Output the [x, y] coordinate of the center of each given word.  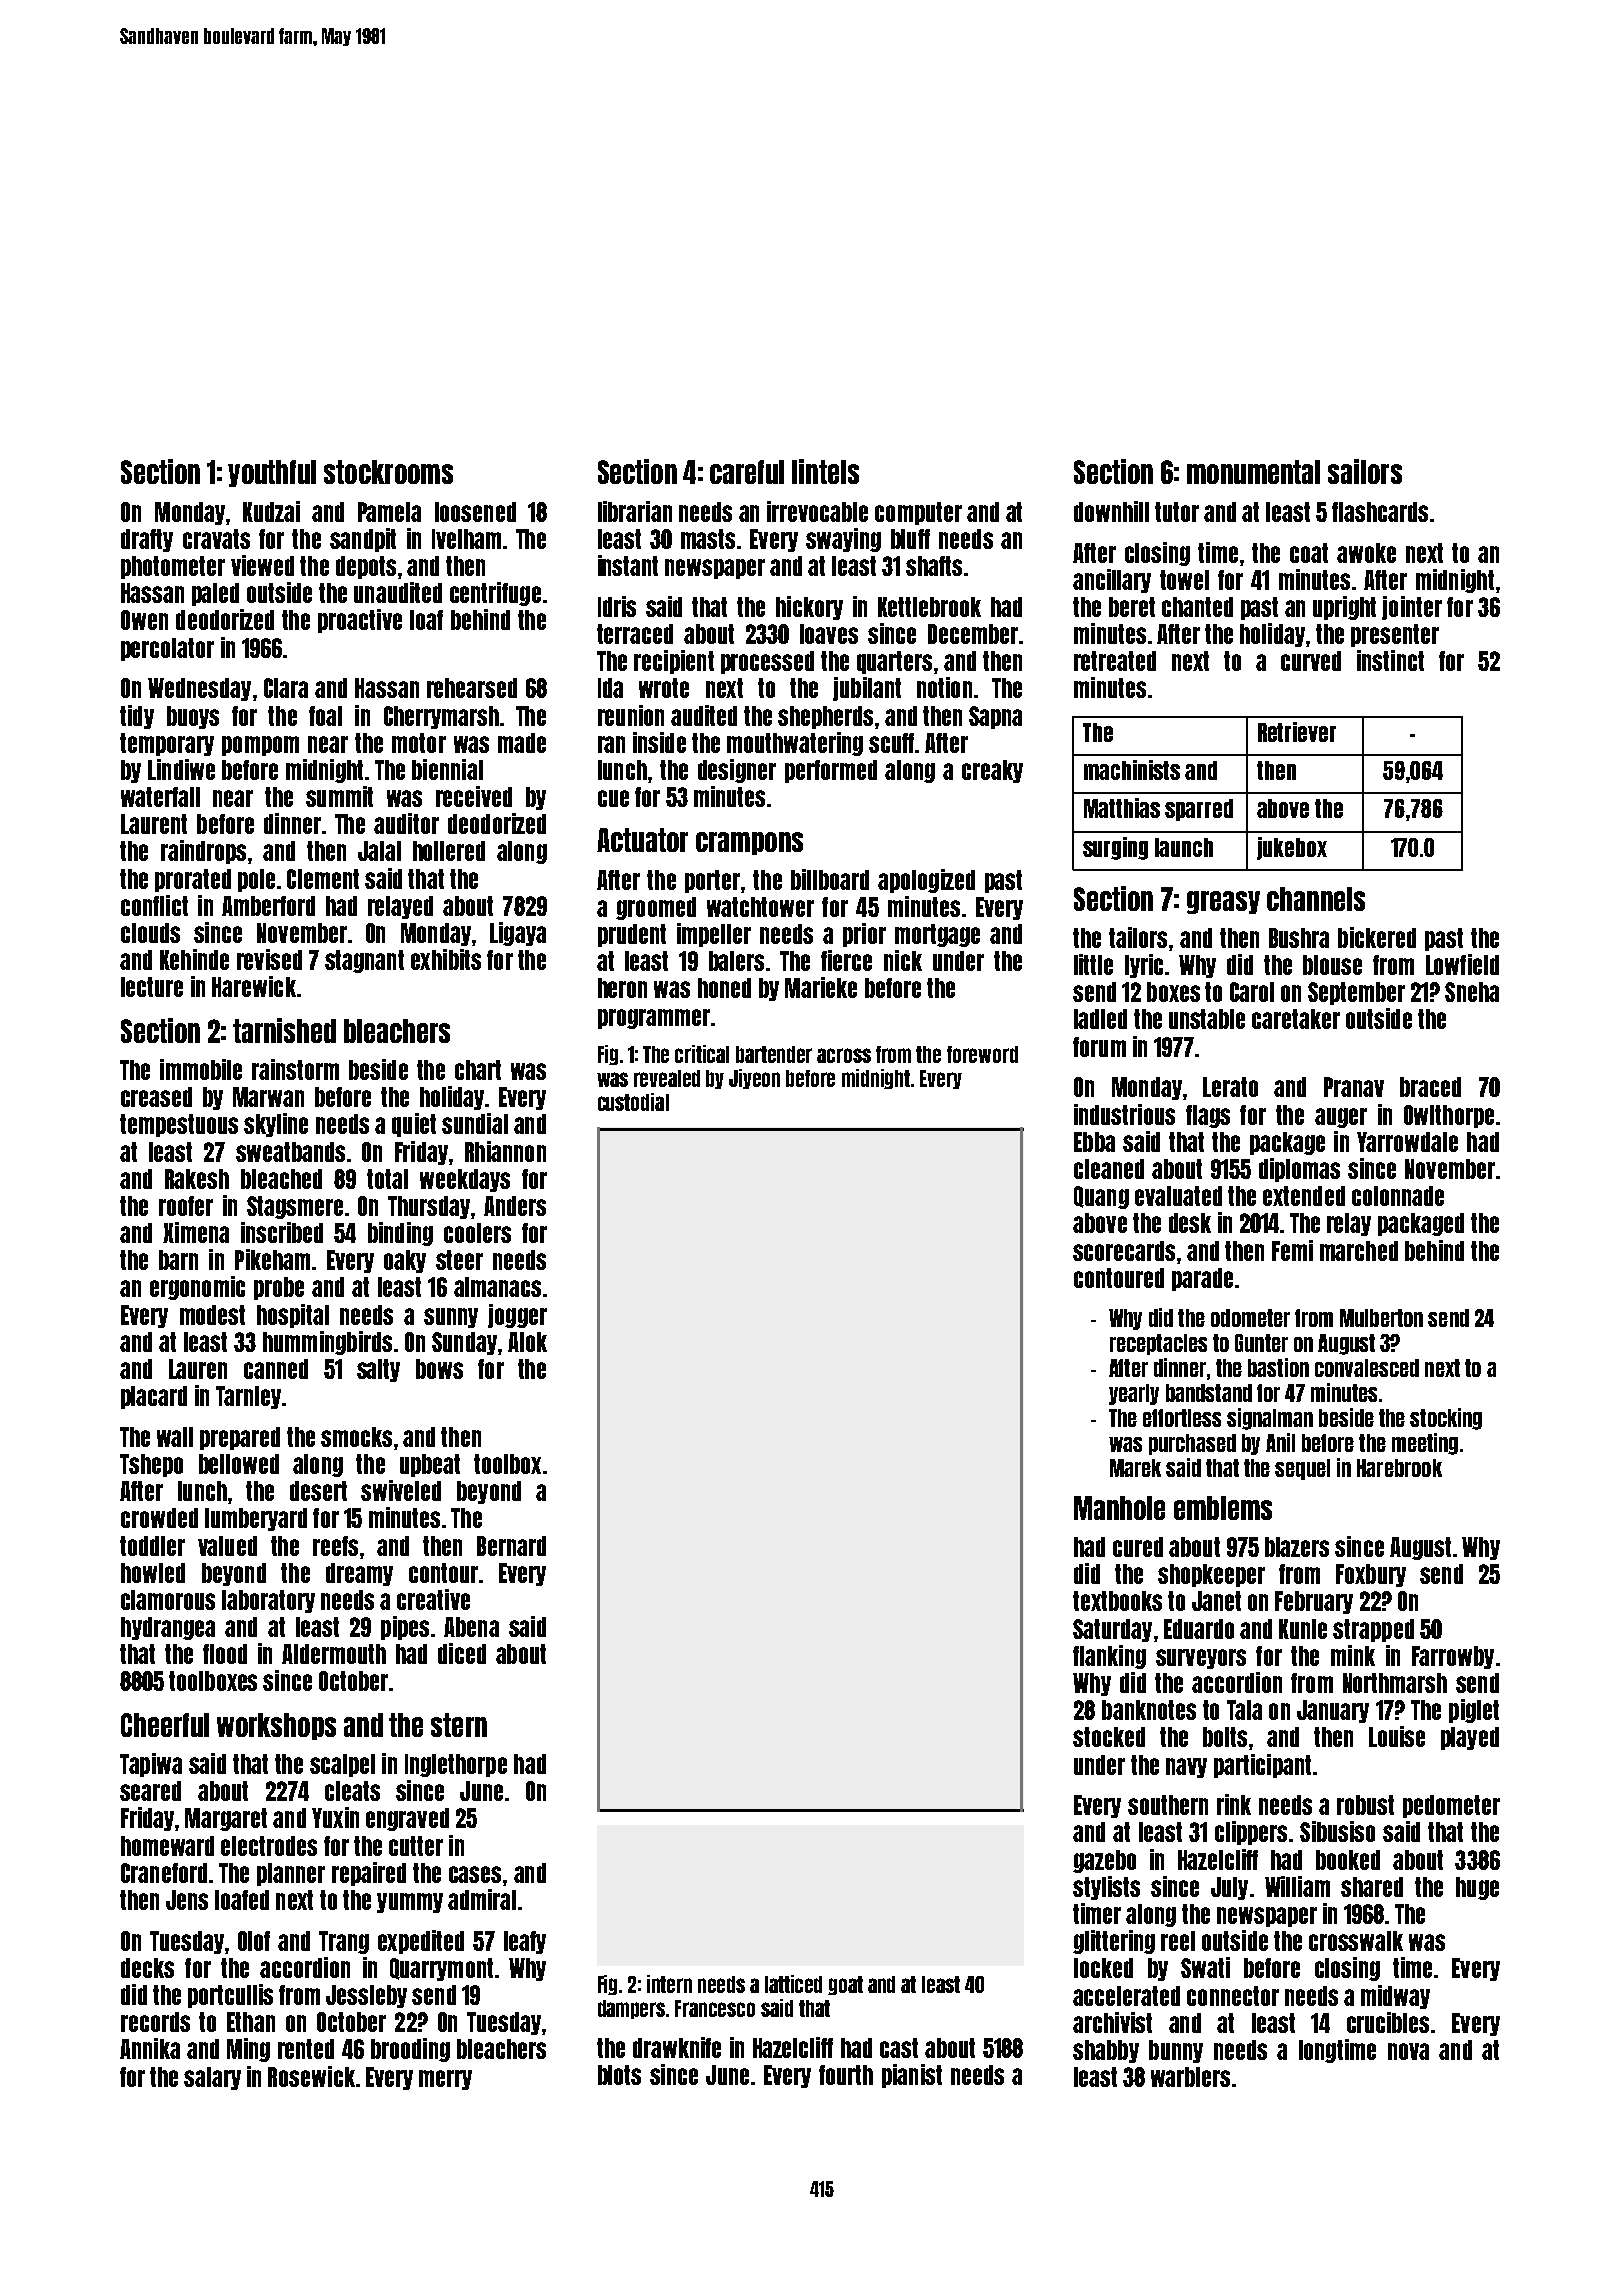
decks [147, 1968]
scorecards [1124, 1251]
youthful [272, 473]
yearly [1134, 1394]
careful [747, 472]
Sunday [464, 1343]
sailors [1365, 471]
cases [475, 1874]
